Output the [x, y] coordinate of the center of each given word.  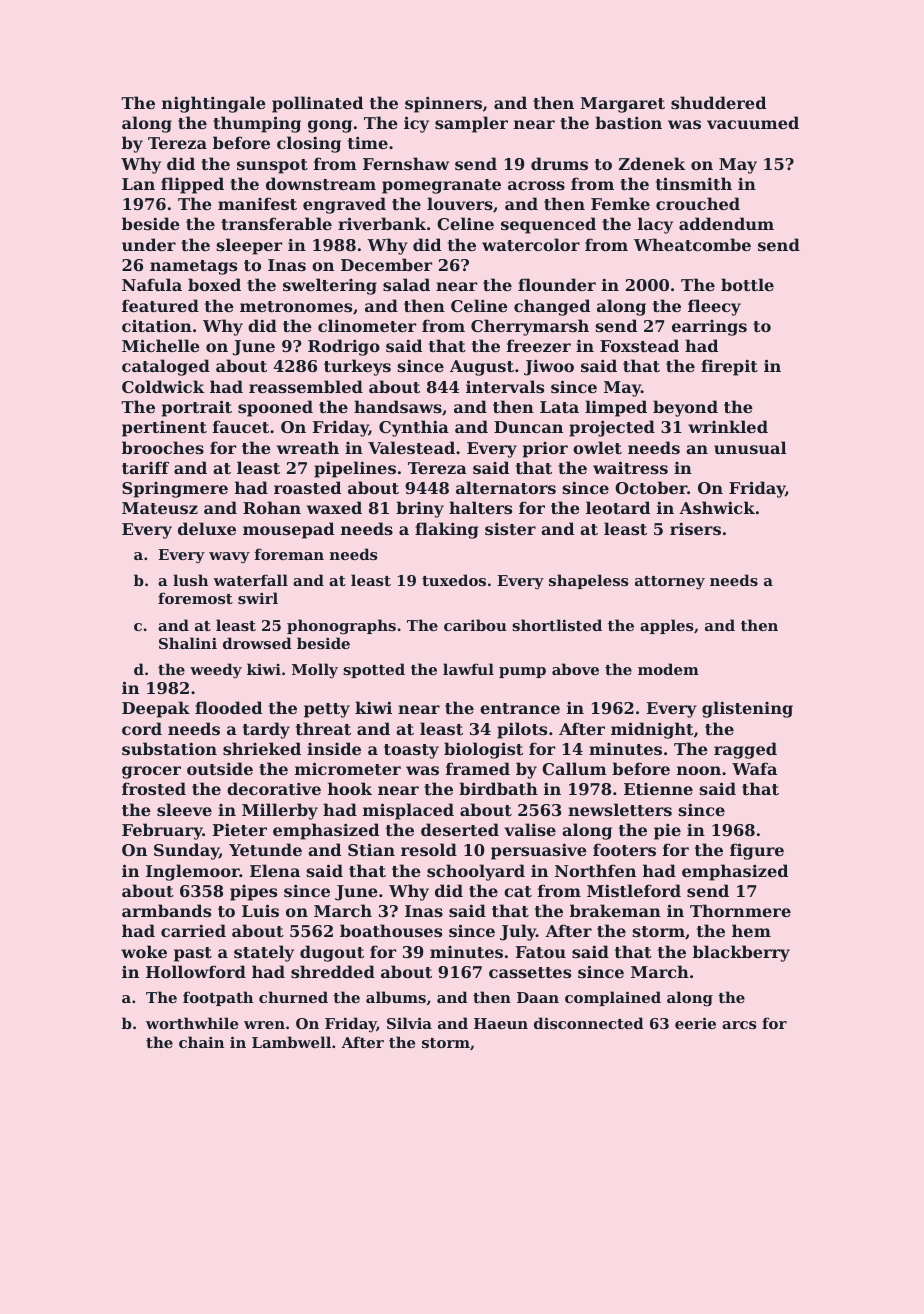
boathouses [391, 930]
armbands [166, 910]
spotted [374, 670]
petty [327, 710]
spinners [443, 104]
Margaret [622, 105]
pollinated [317, 104]
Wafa [754, 768]
